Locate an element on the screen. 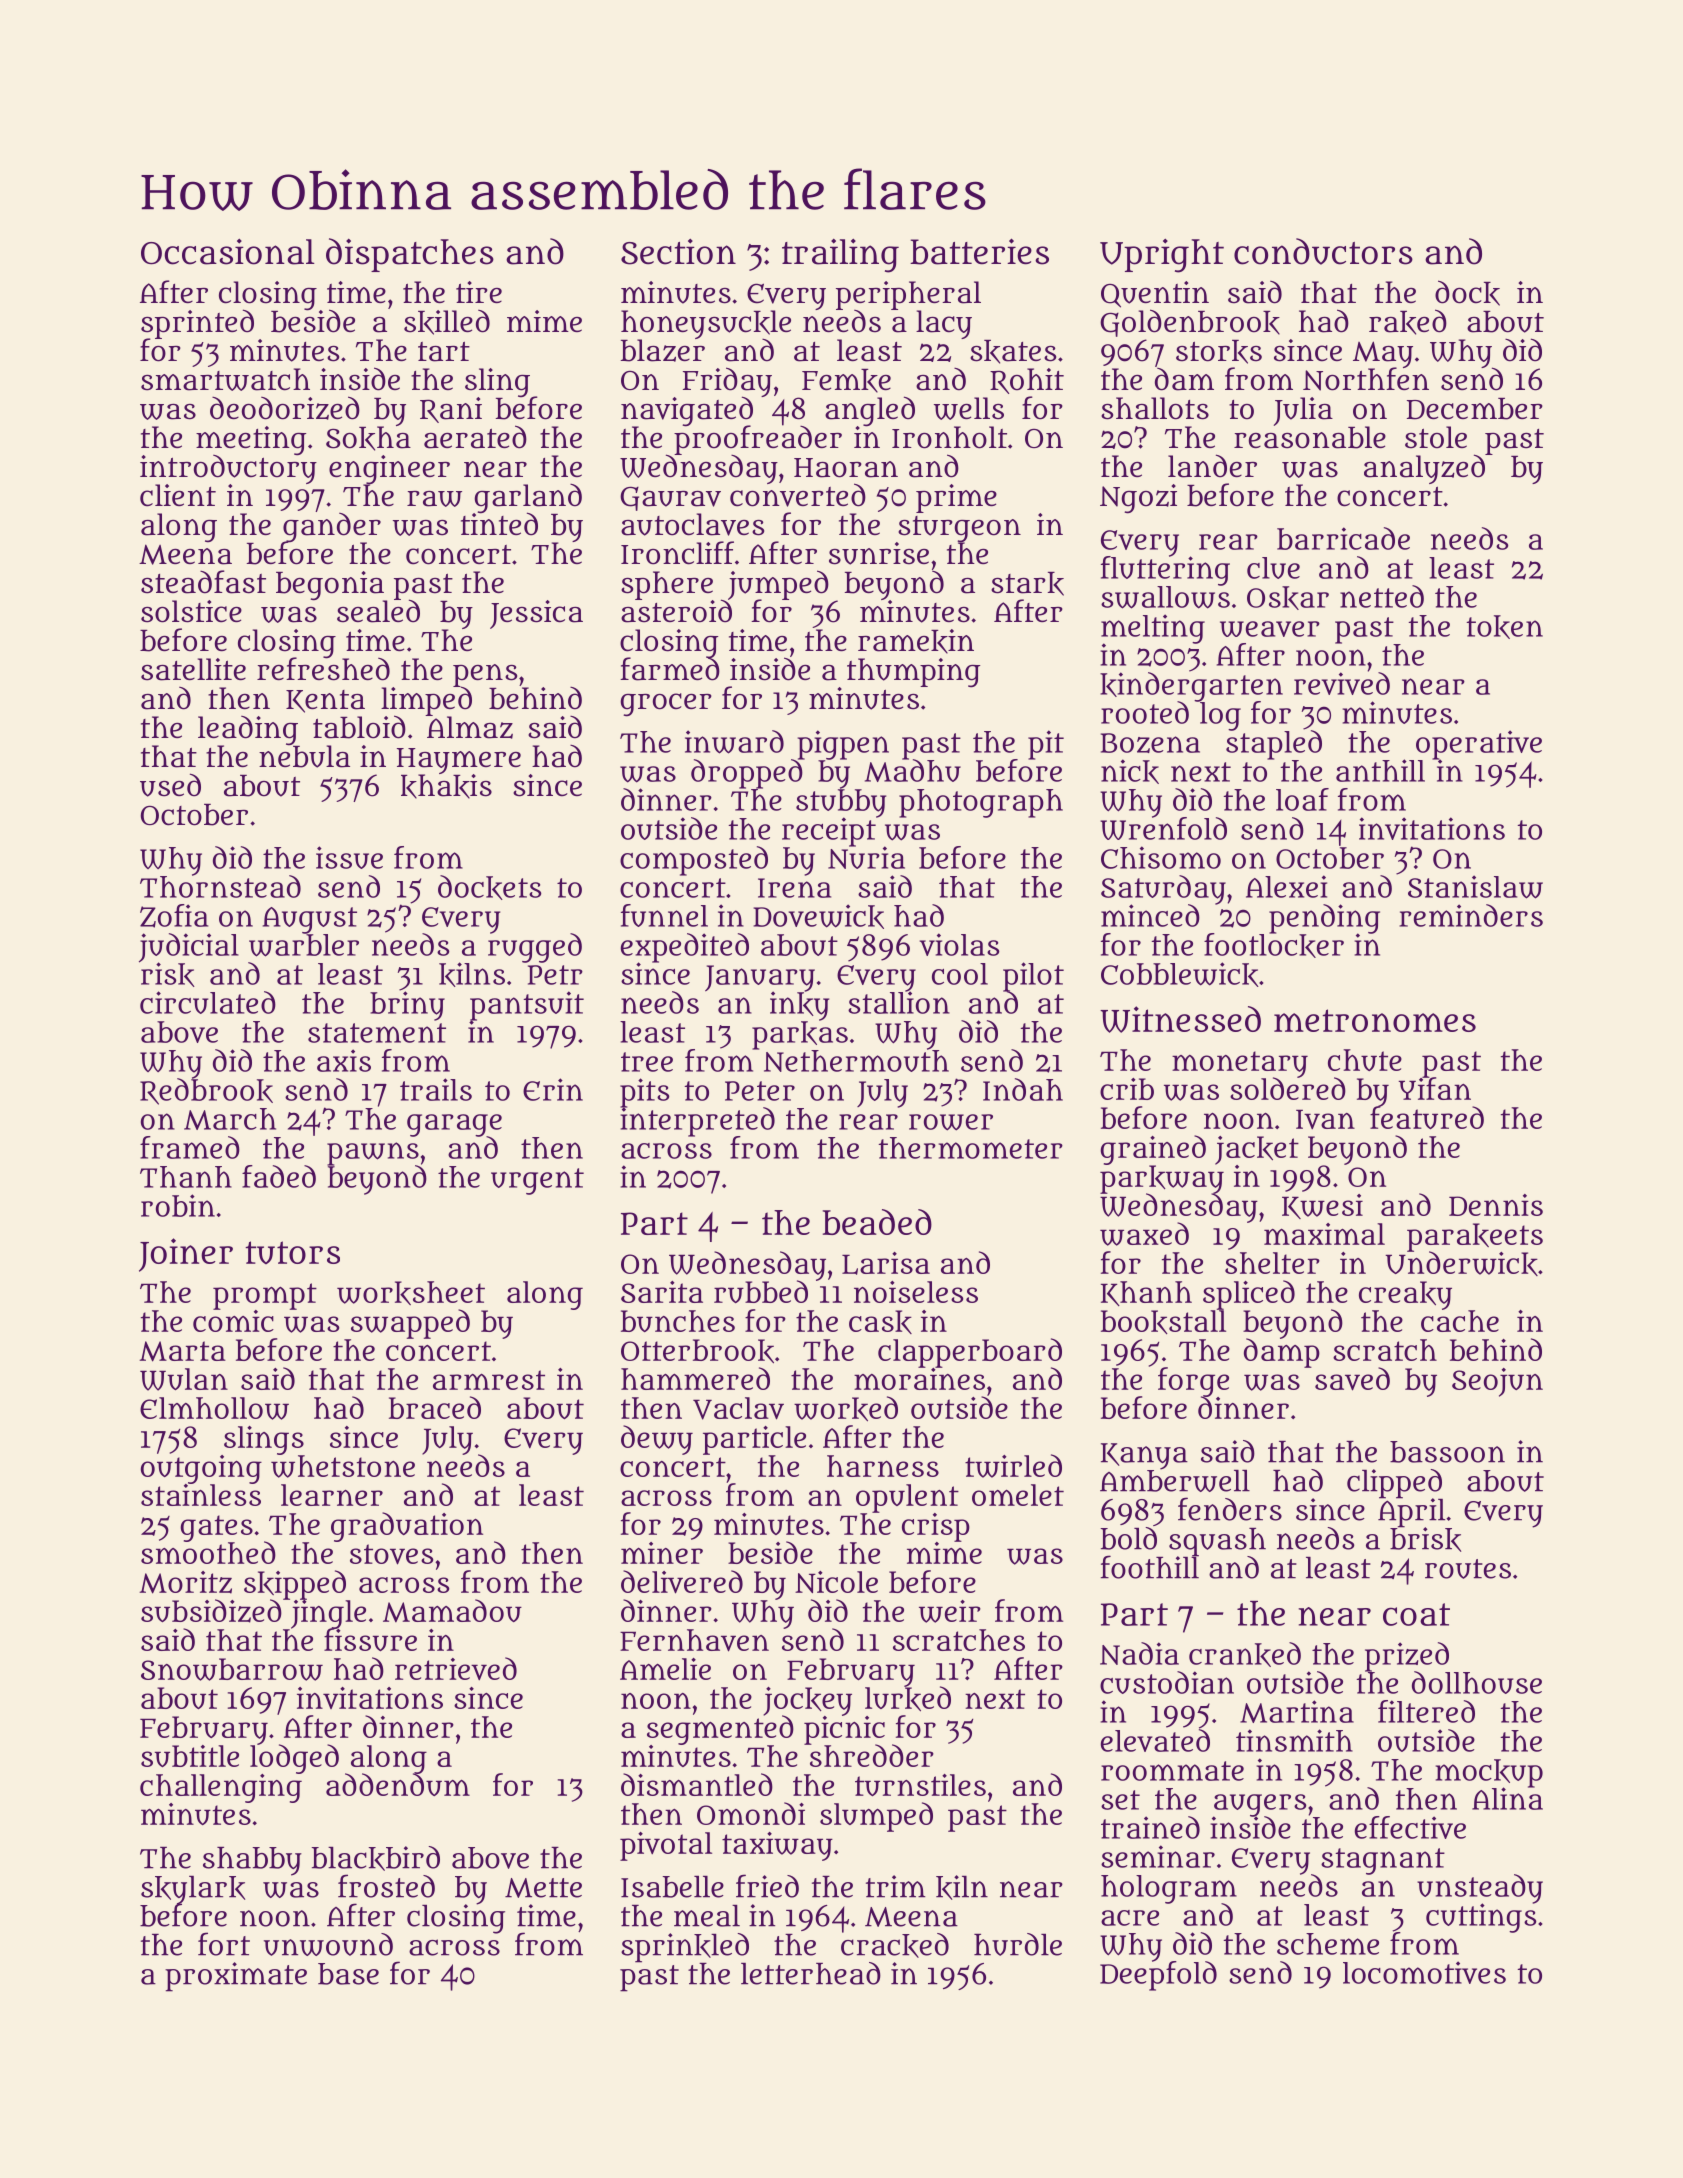  swapped is located at coordinates (410, 1324).
